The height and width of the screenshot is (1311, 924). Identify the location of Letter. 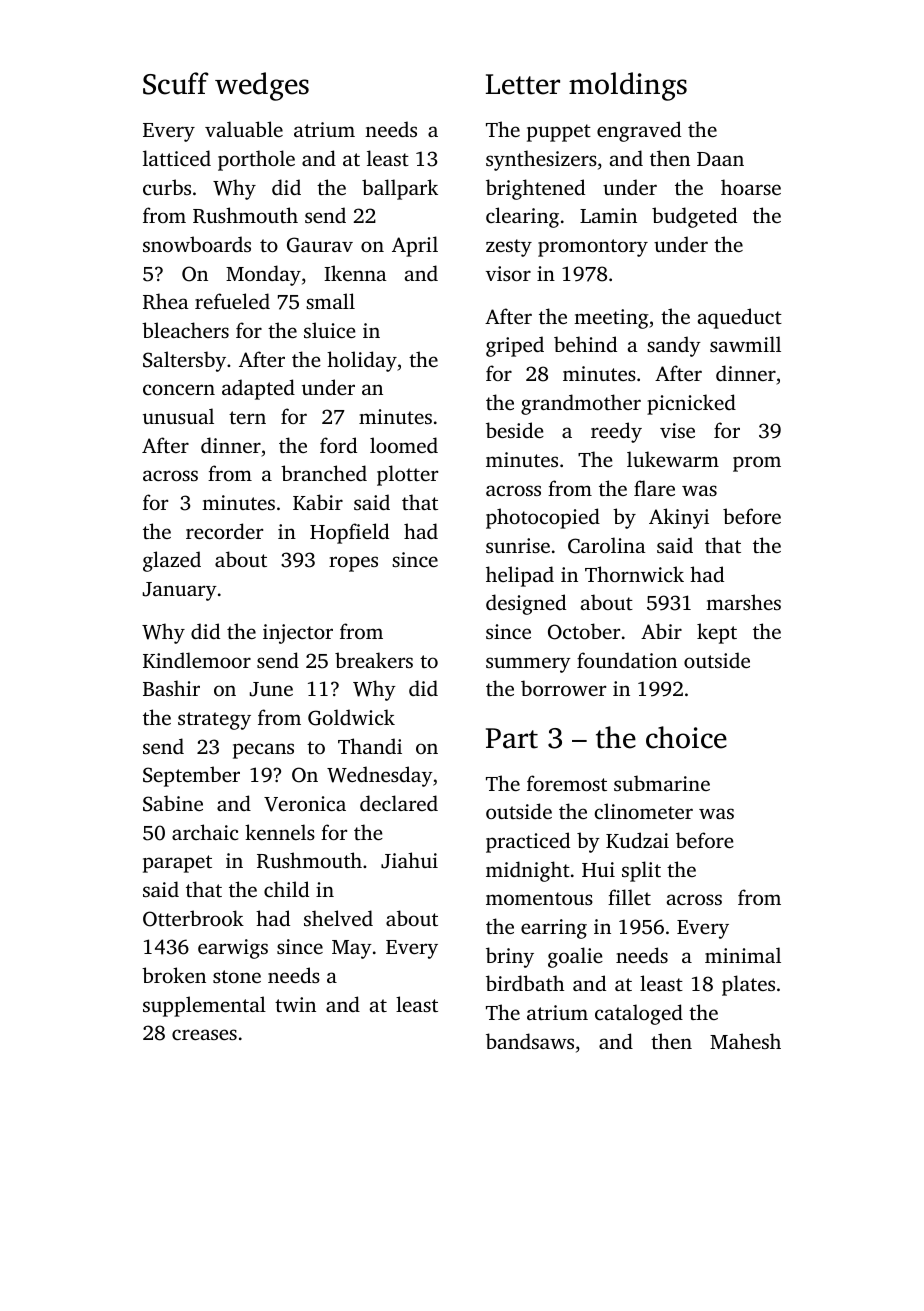
(523, 84).
